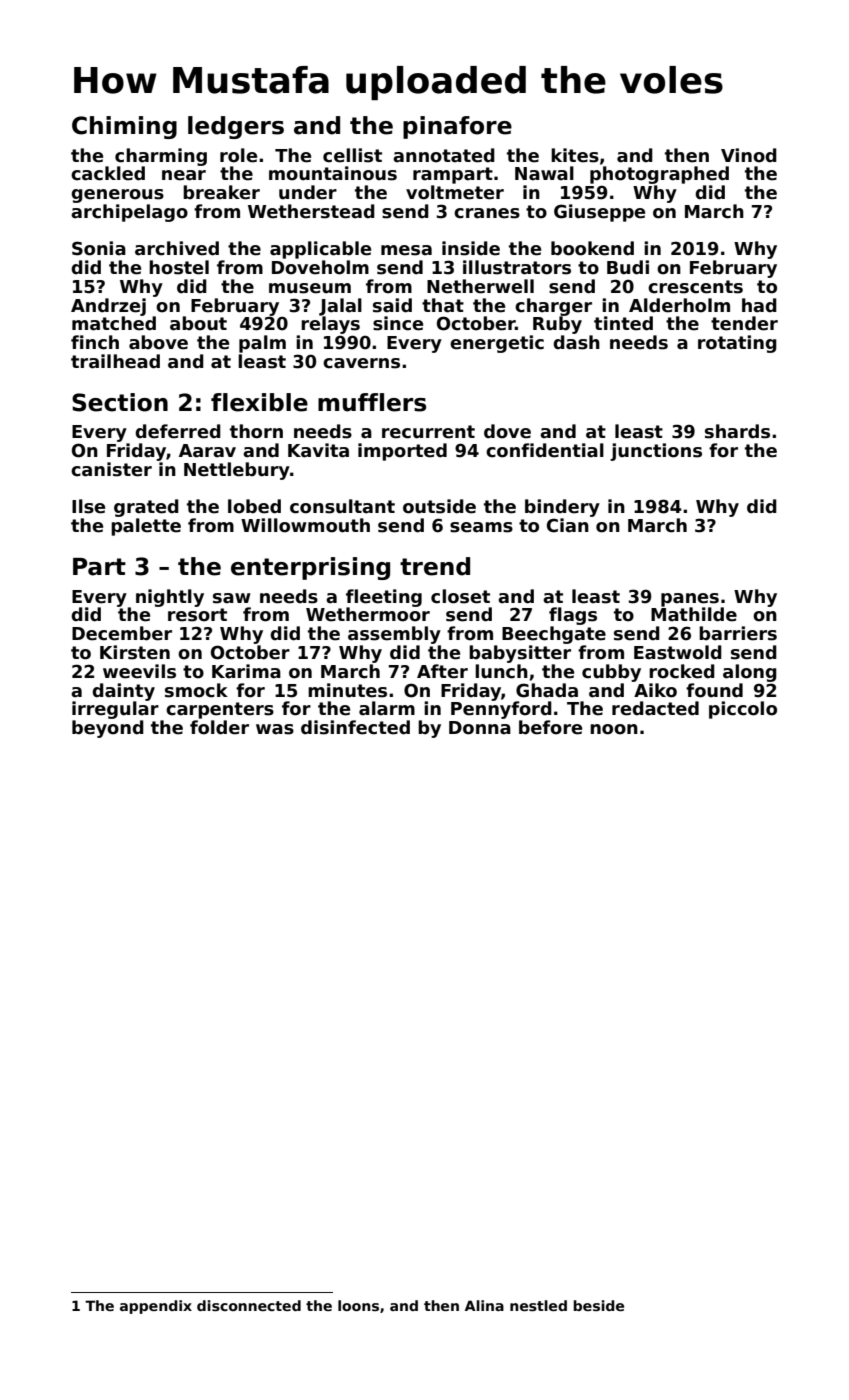  Describe the element at coordinates (484, 1305) in the screenshot. I see `Alina` at that location.
